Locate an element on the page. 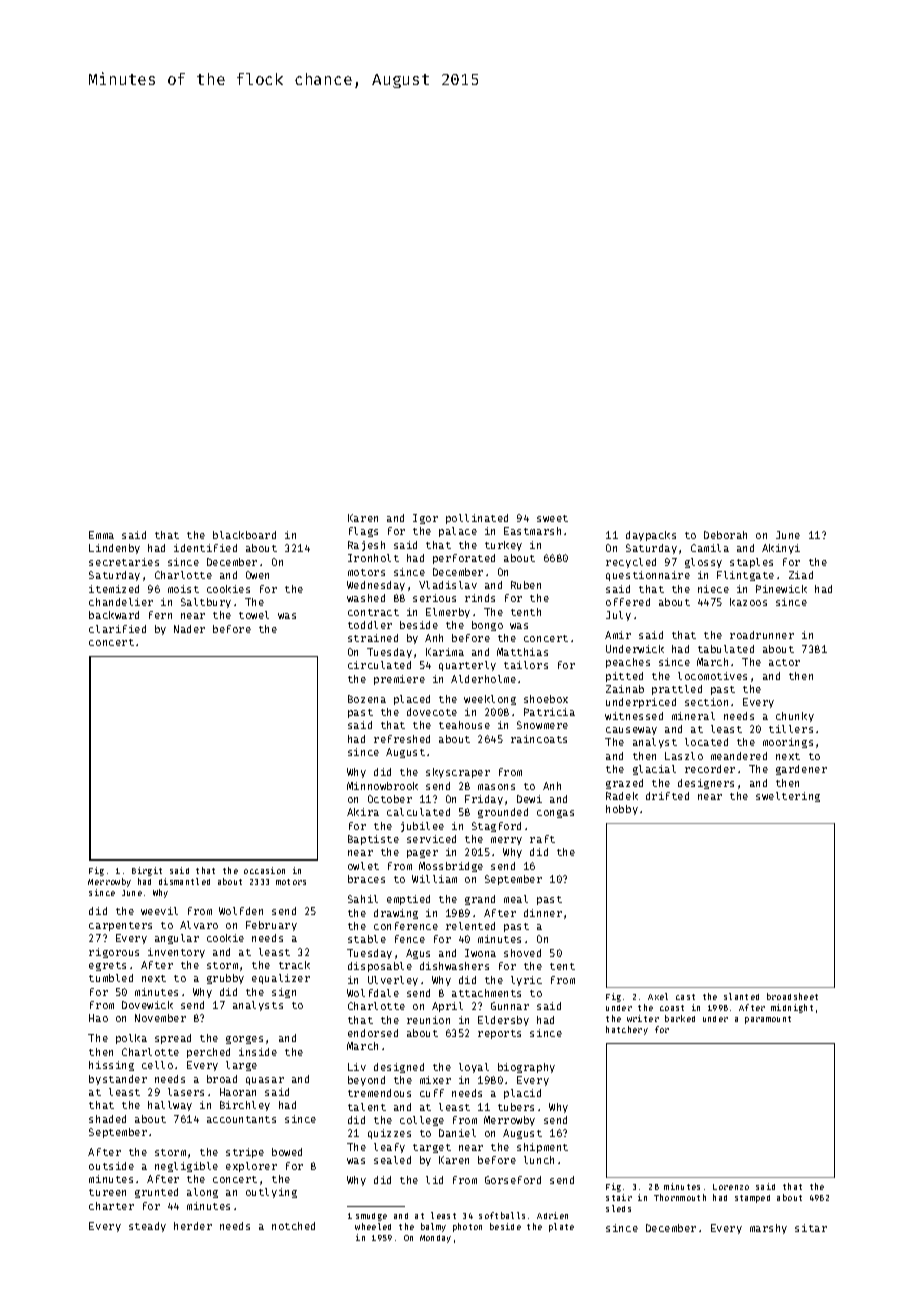 This image has width=924, height=1308. Lorenzo is located at coordinates (731, 1187).
